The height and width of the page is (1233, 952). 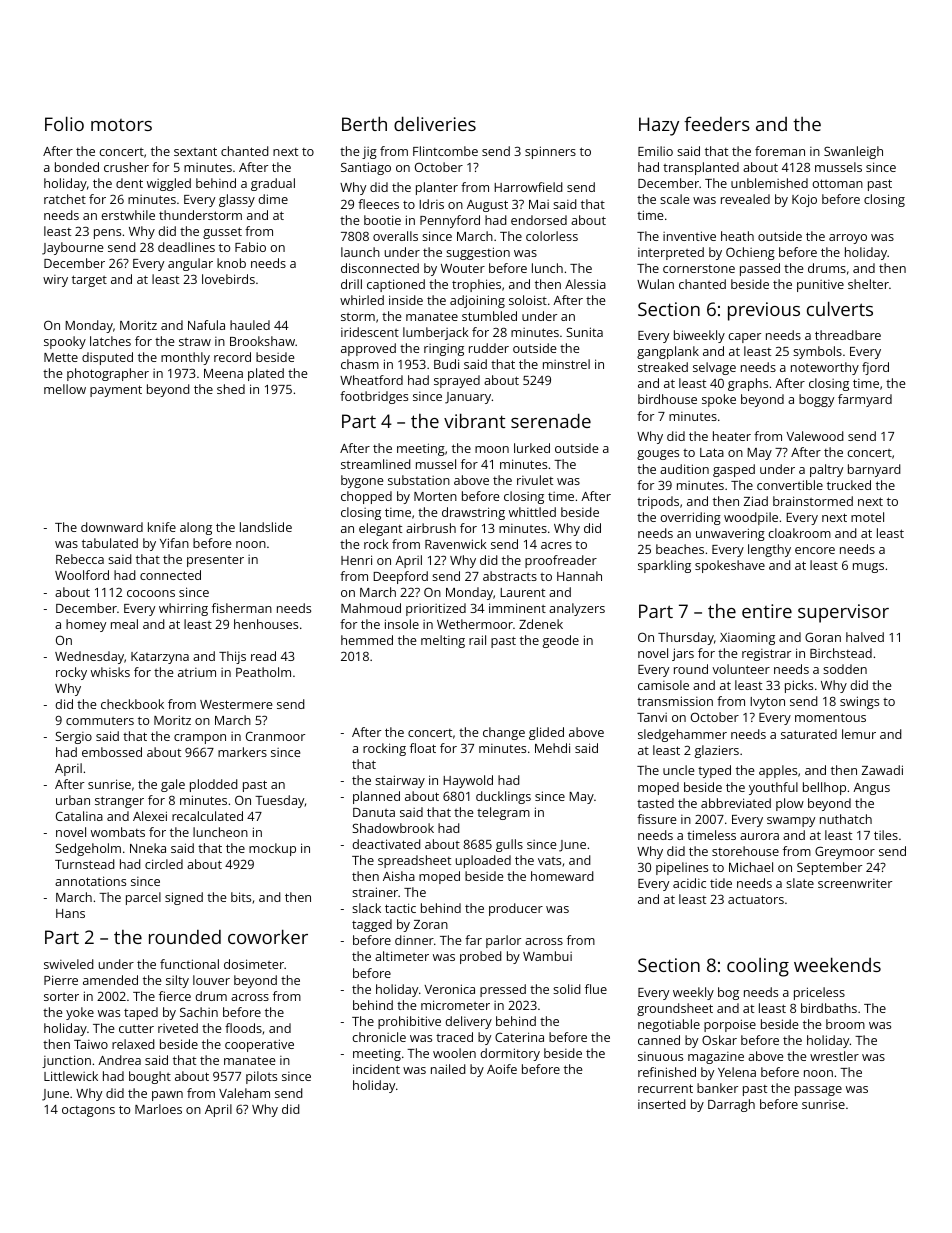 I want to click on octagons, so click(x=88, y=1111).
